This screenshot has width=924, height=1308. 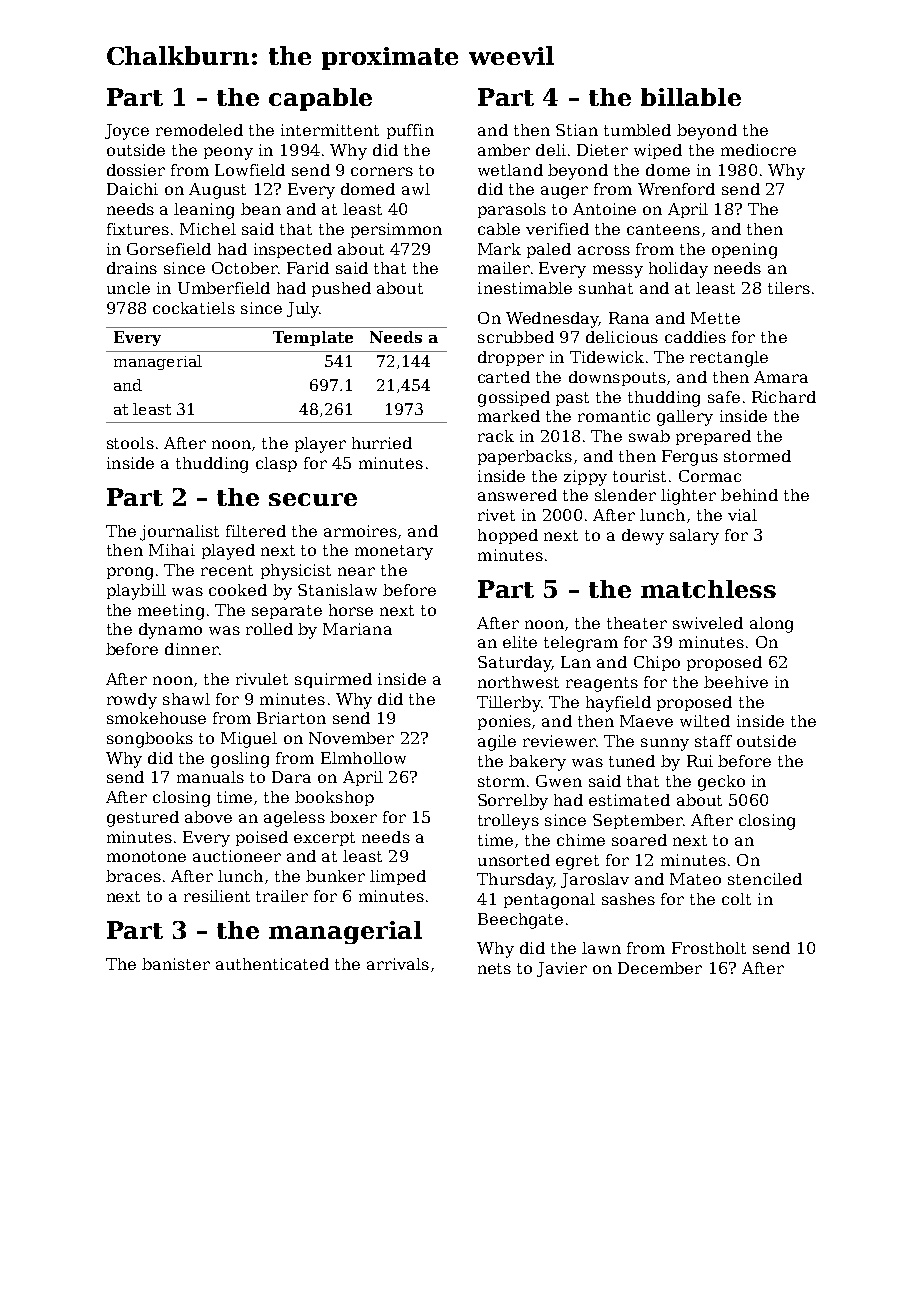 What do you see at coordinates (789, 288) in the screenshot?
I see `tilers` at bounding box center [789, 288].
